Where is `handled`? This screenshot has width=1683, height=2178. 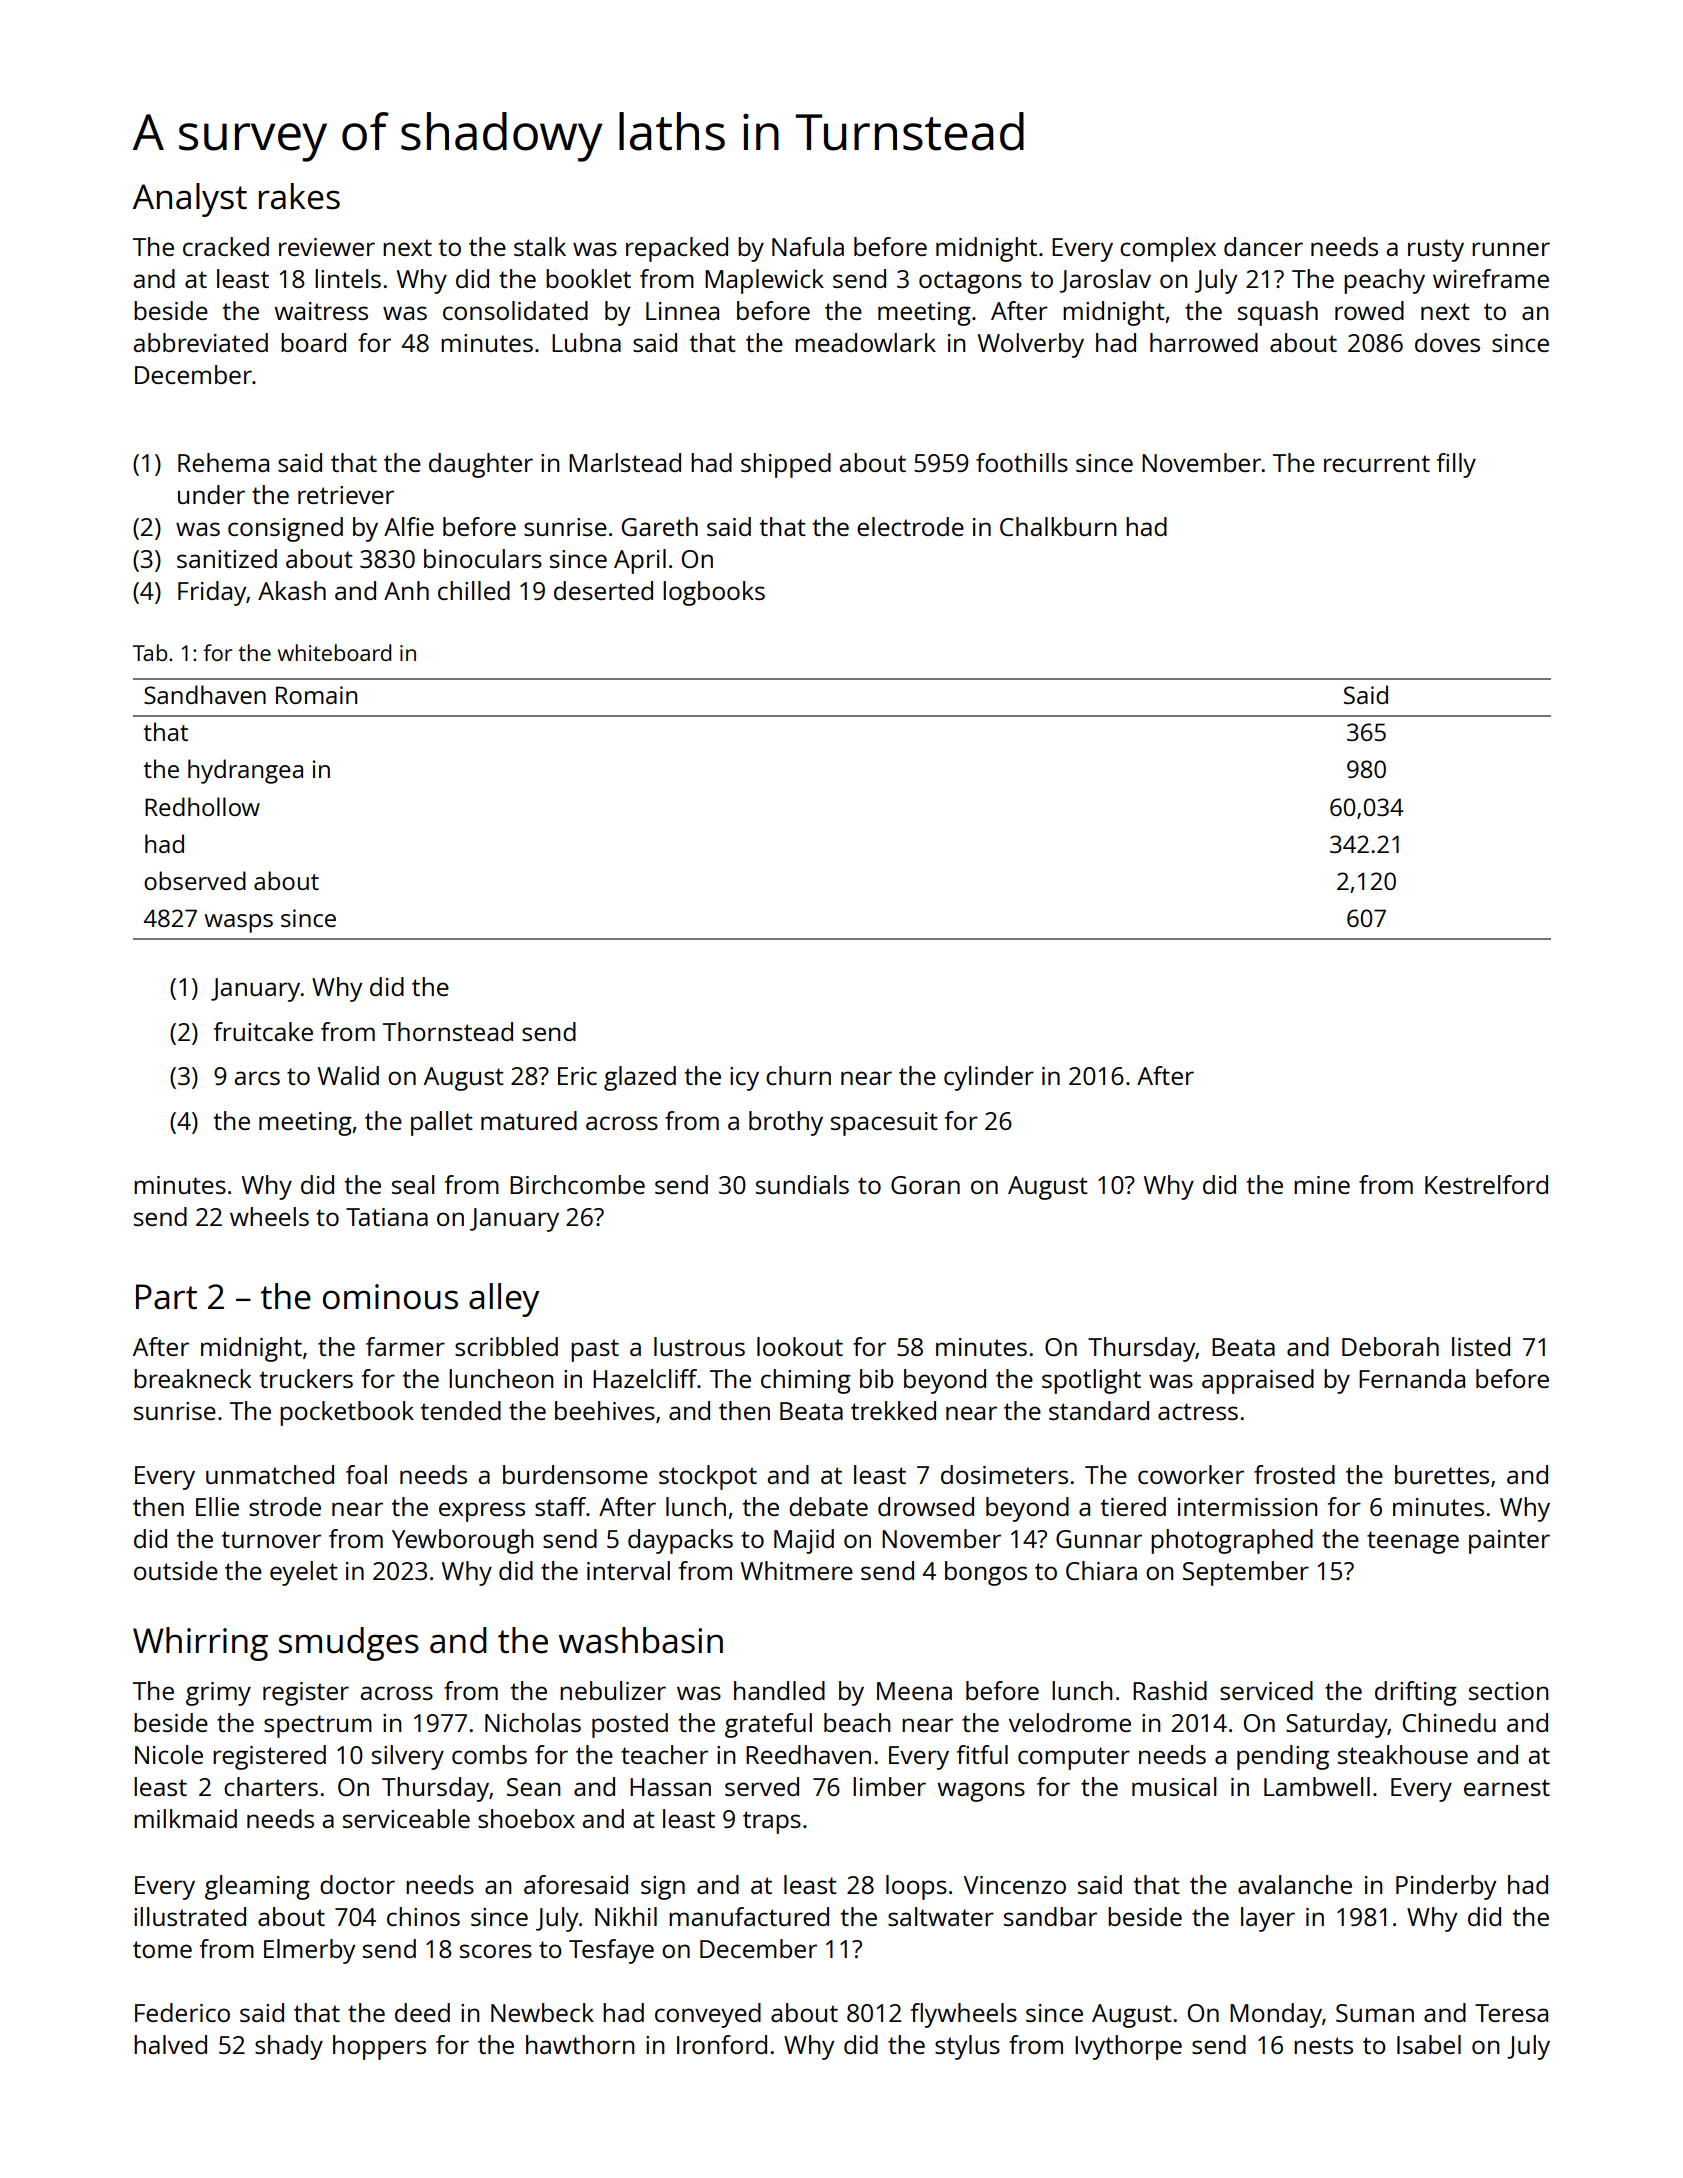 handled is located at coordinates (779, 1690).
